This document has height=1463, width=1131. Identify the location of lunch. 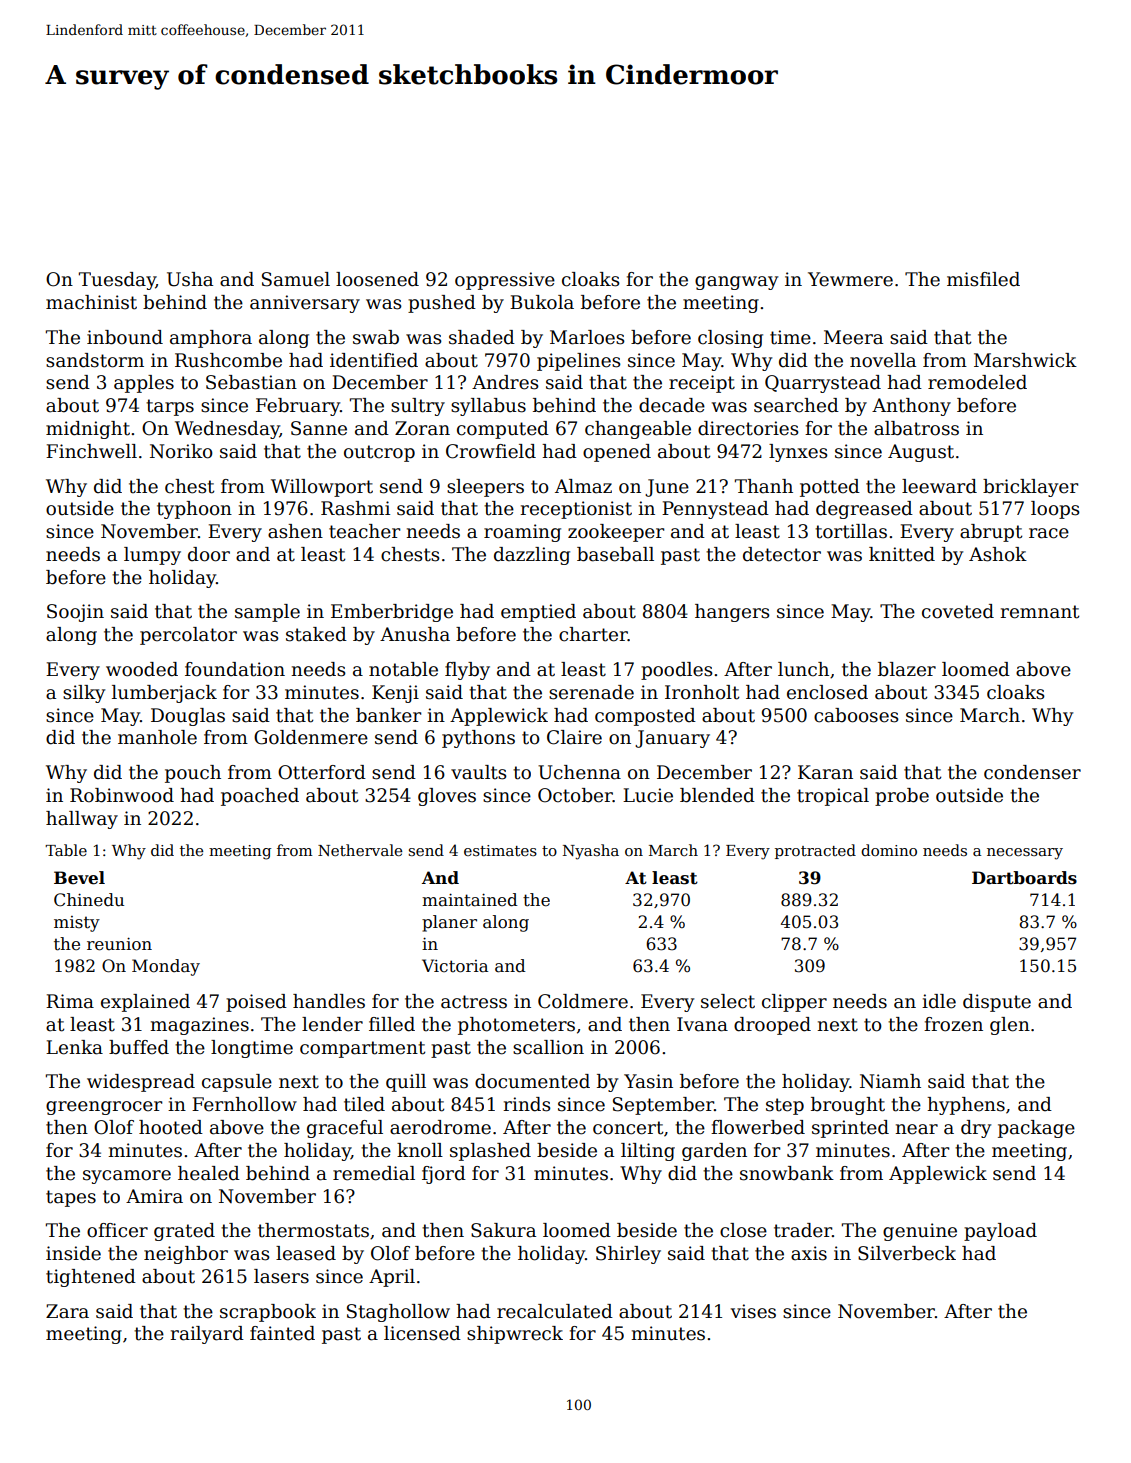
(803, 669).
